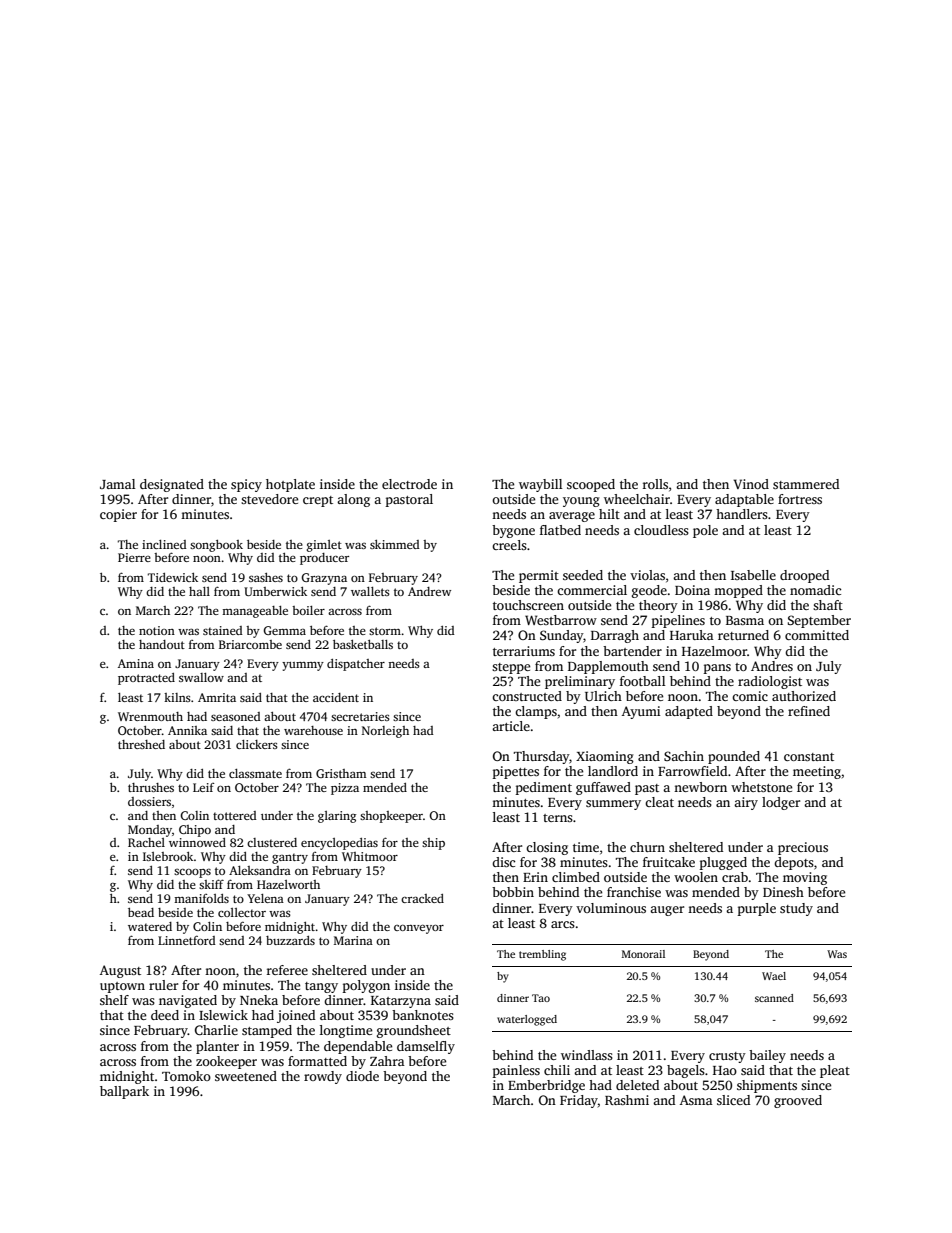 This page has width=952, height=1233. I want to click on constant, so click(809, 757).
